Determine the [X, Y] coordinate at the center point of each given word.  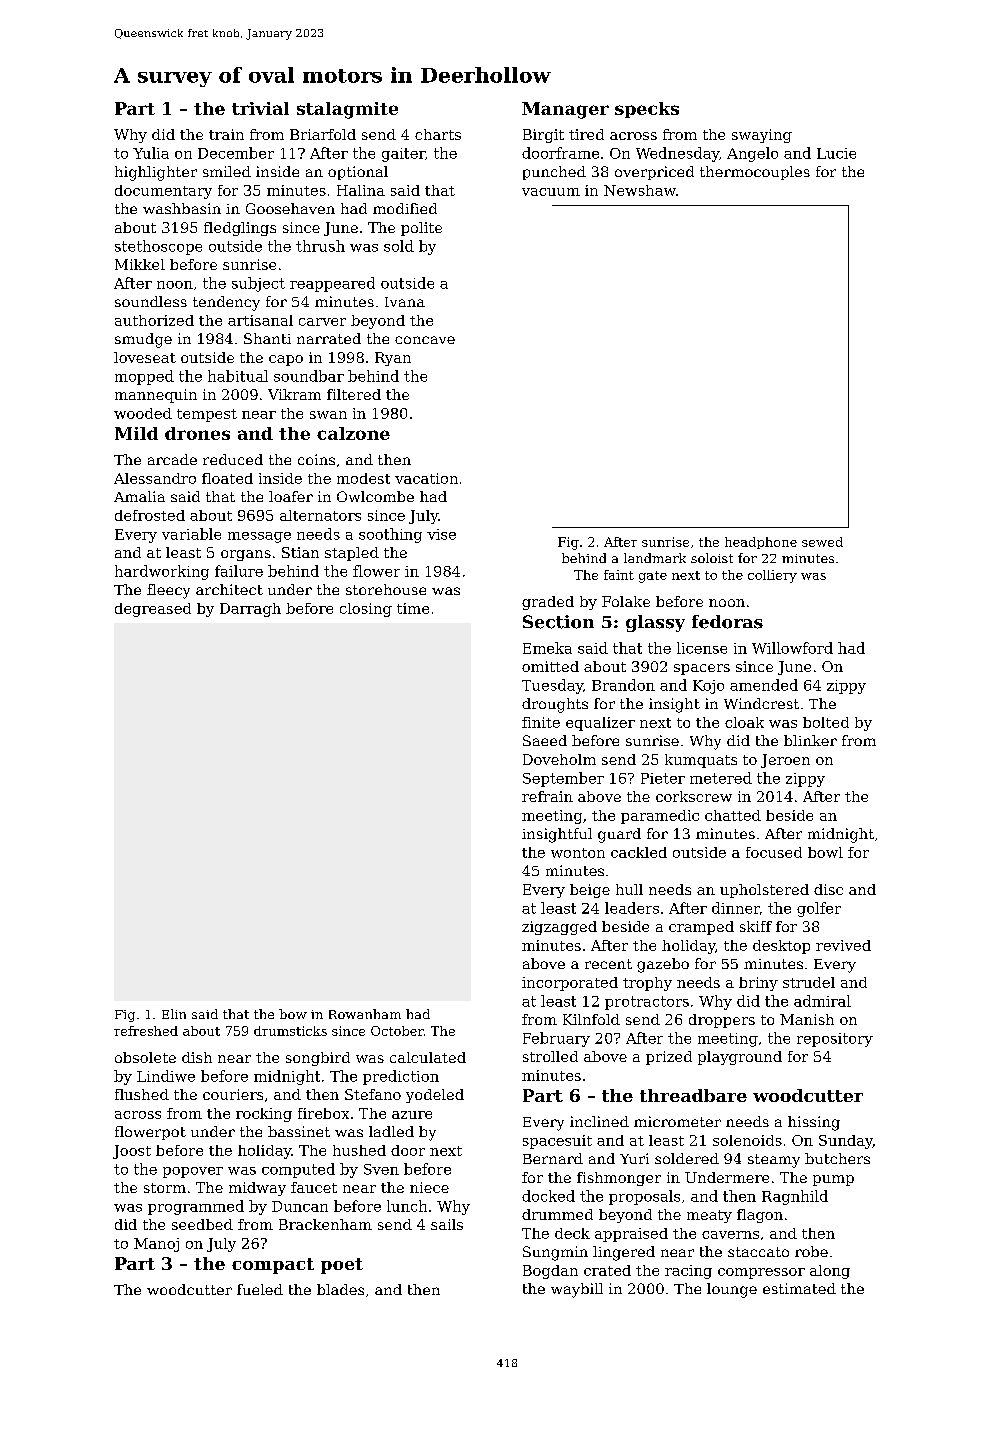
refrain [547, 796]
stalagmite [347, 110]
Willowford [792, 648]
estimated [799, 1288]
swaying [762, 136]
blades [340, 1289]
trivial [260, 108]
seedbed [202, 1224]
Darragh [250, 610]
